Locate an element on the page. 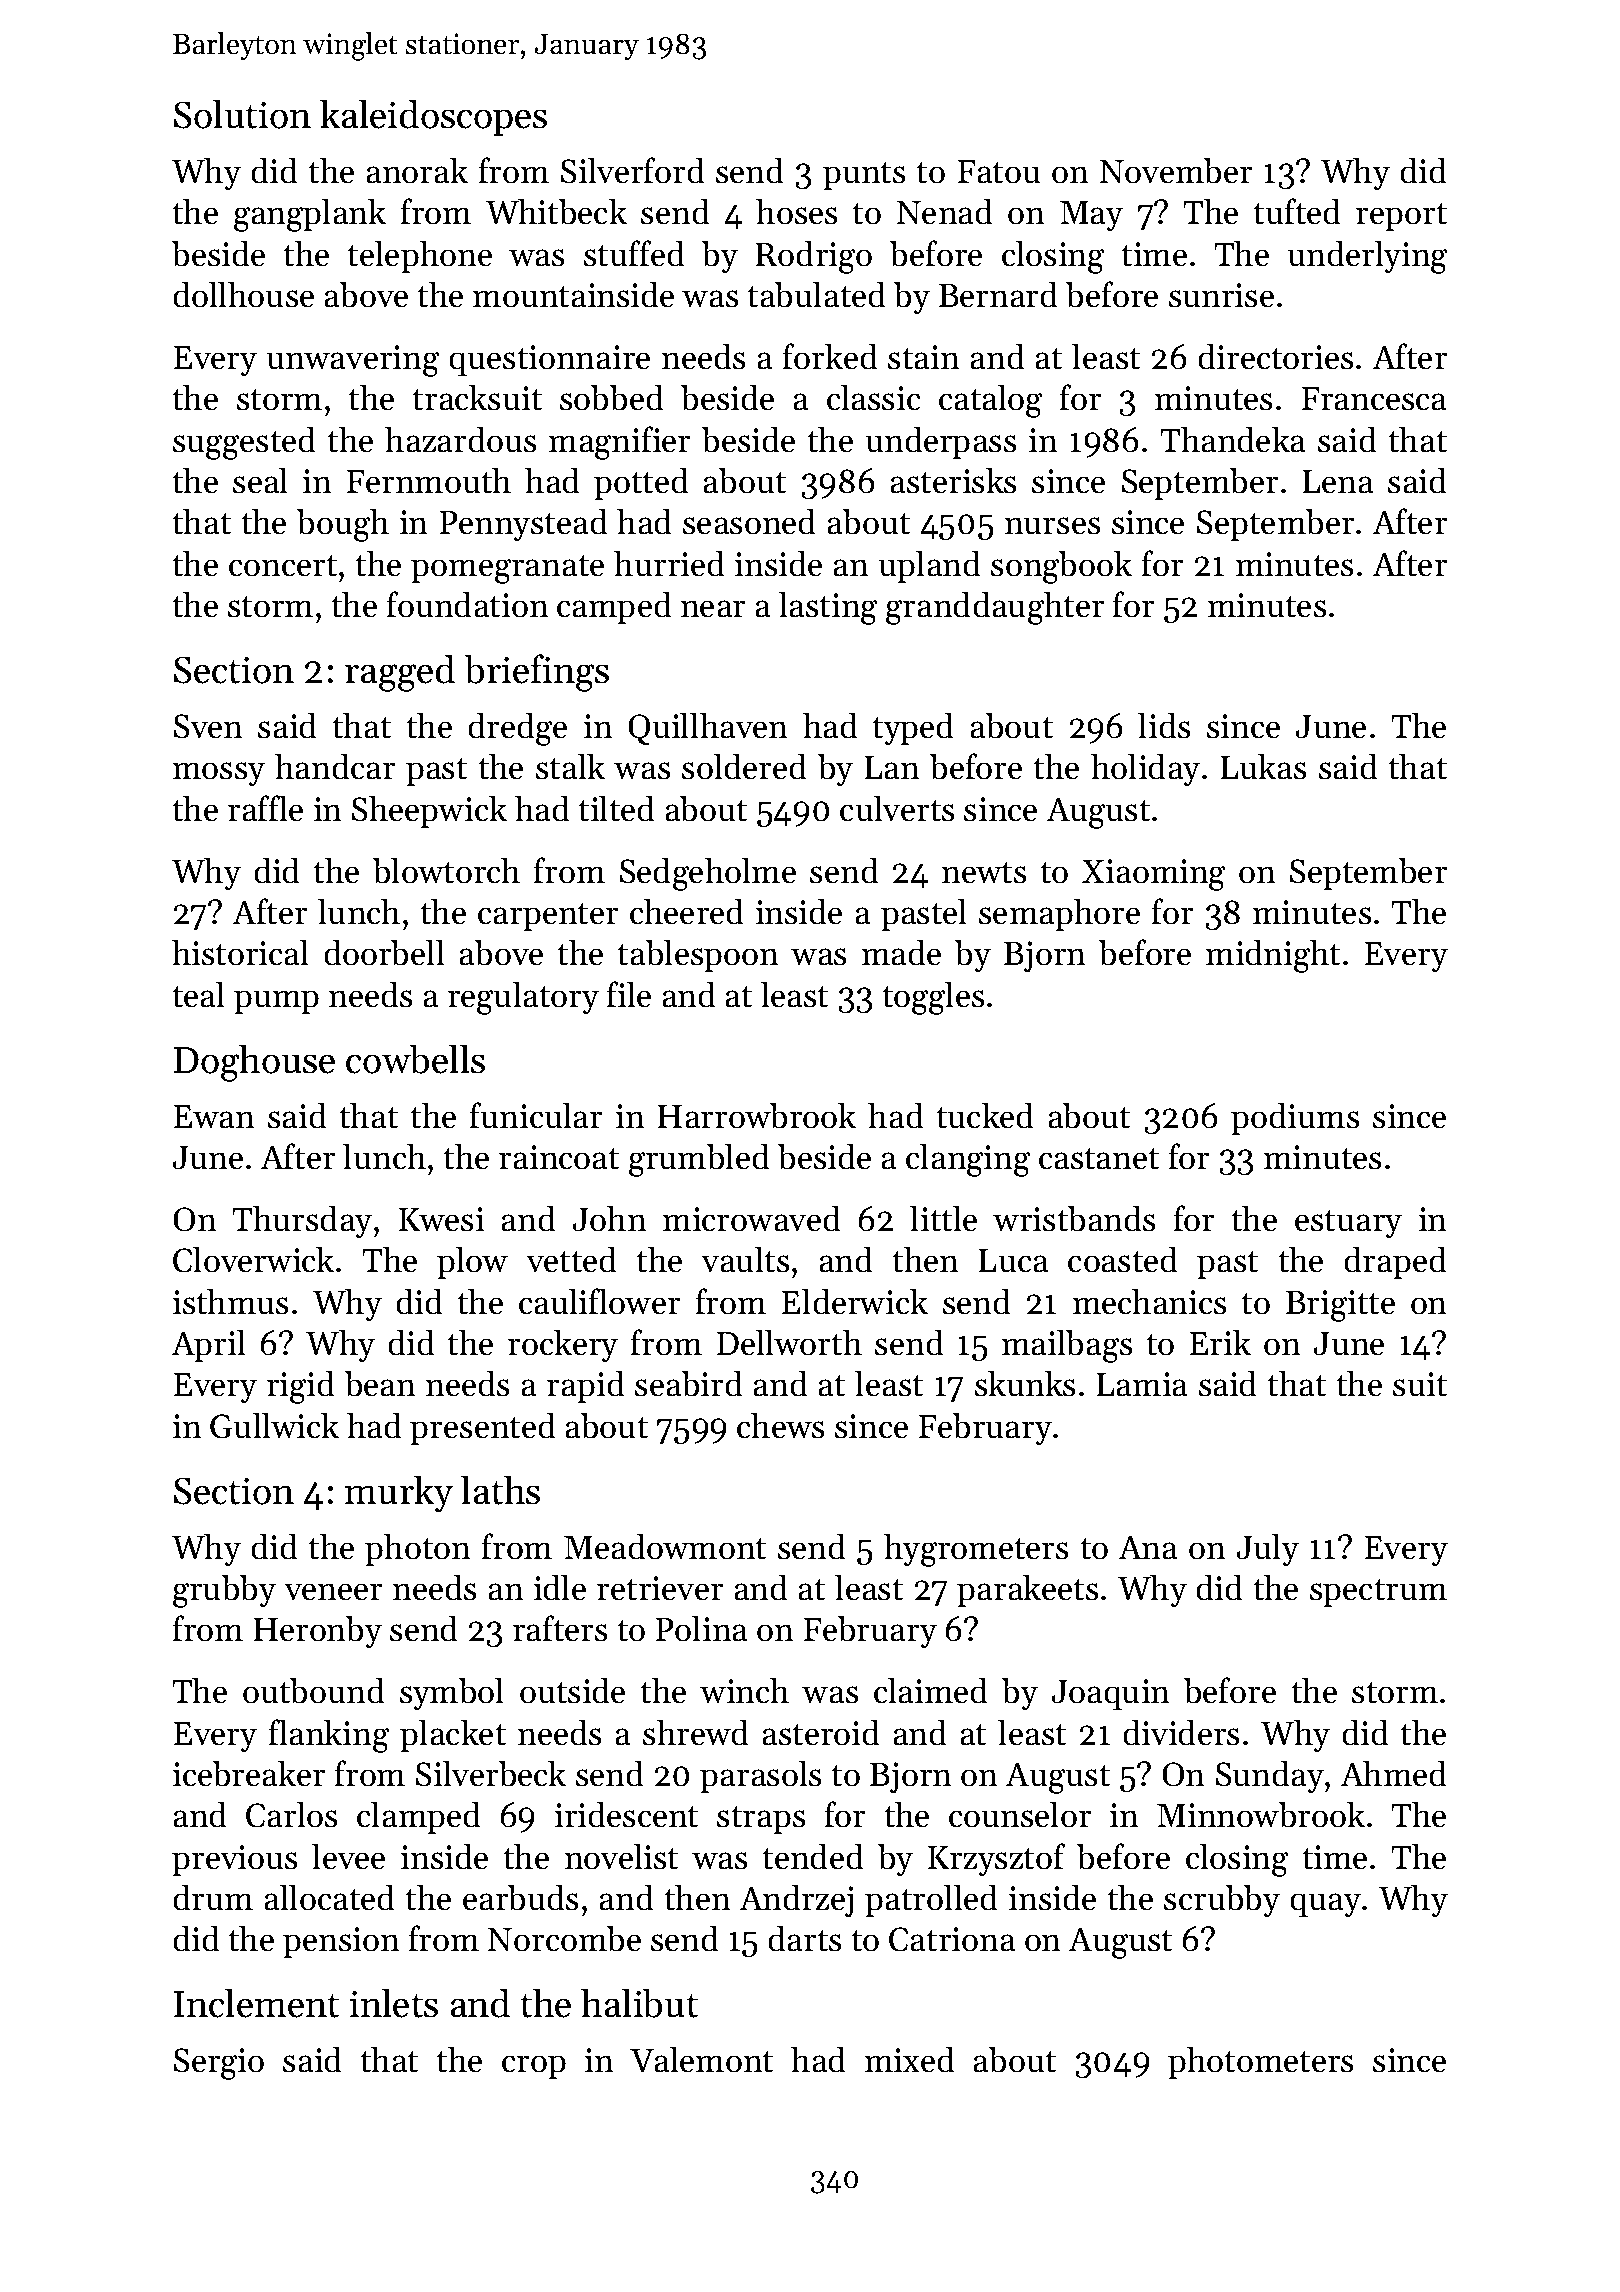 The width and height of the document is (1620, 2292). photometers is located at coordinates (1260, 2062).
